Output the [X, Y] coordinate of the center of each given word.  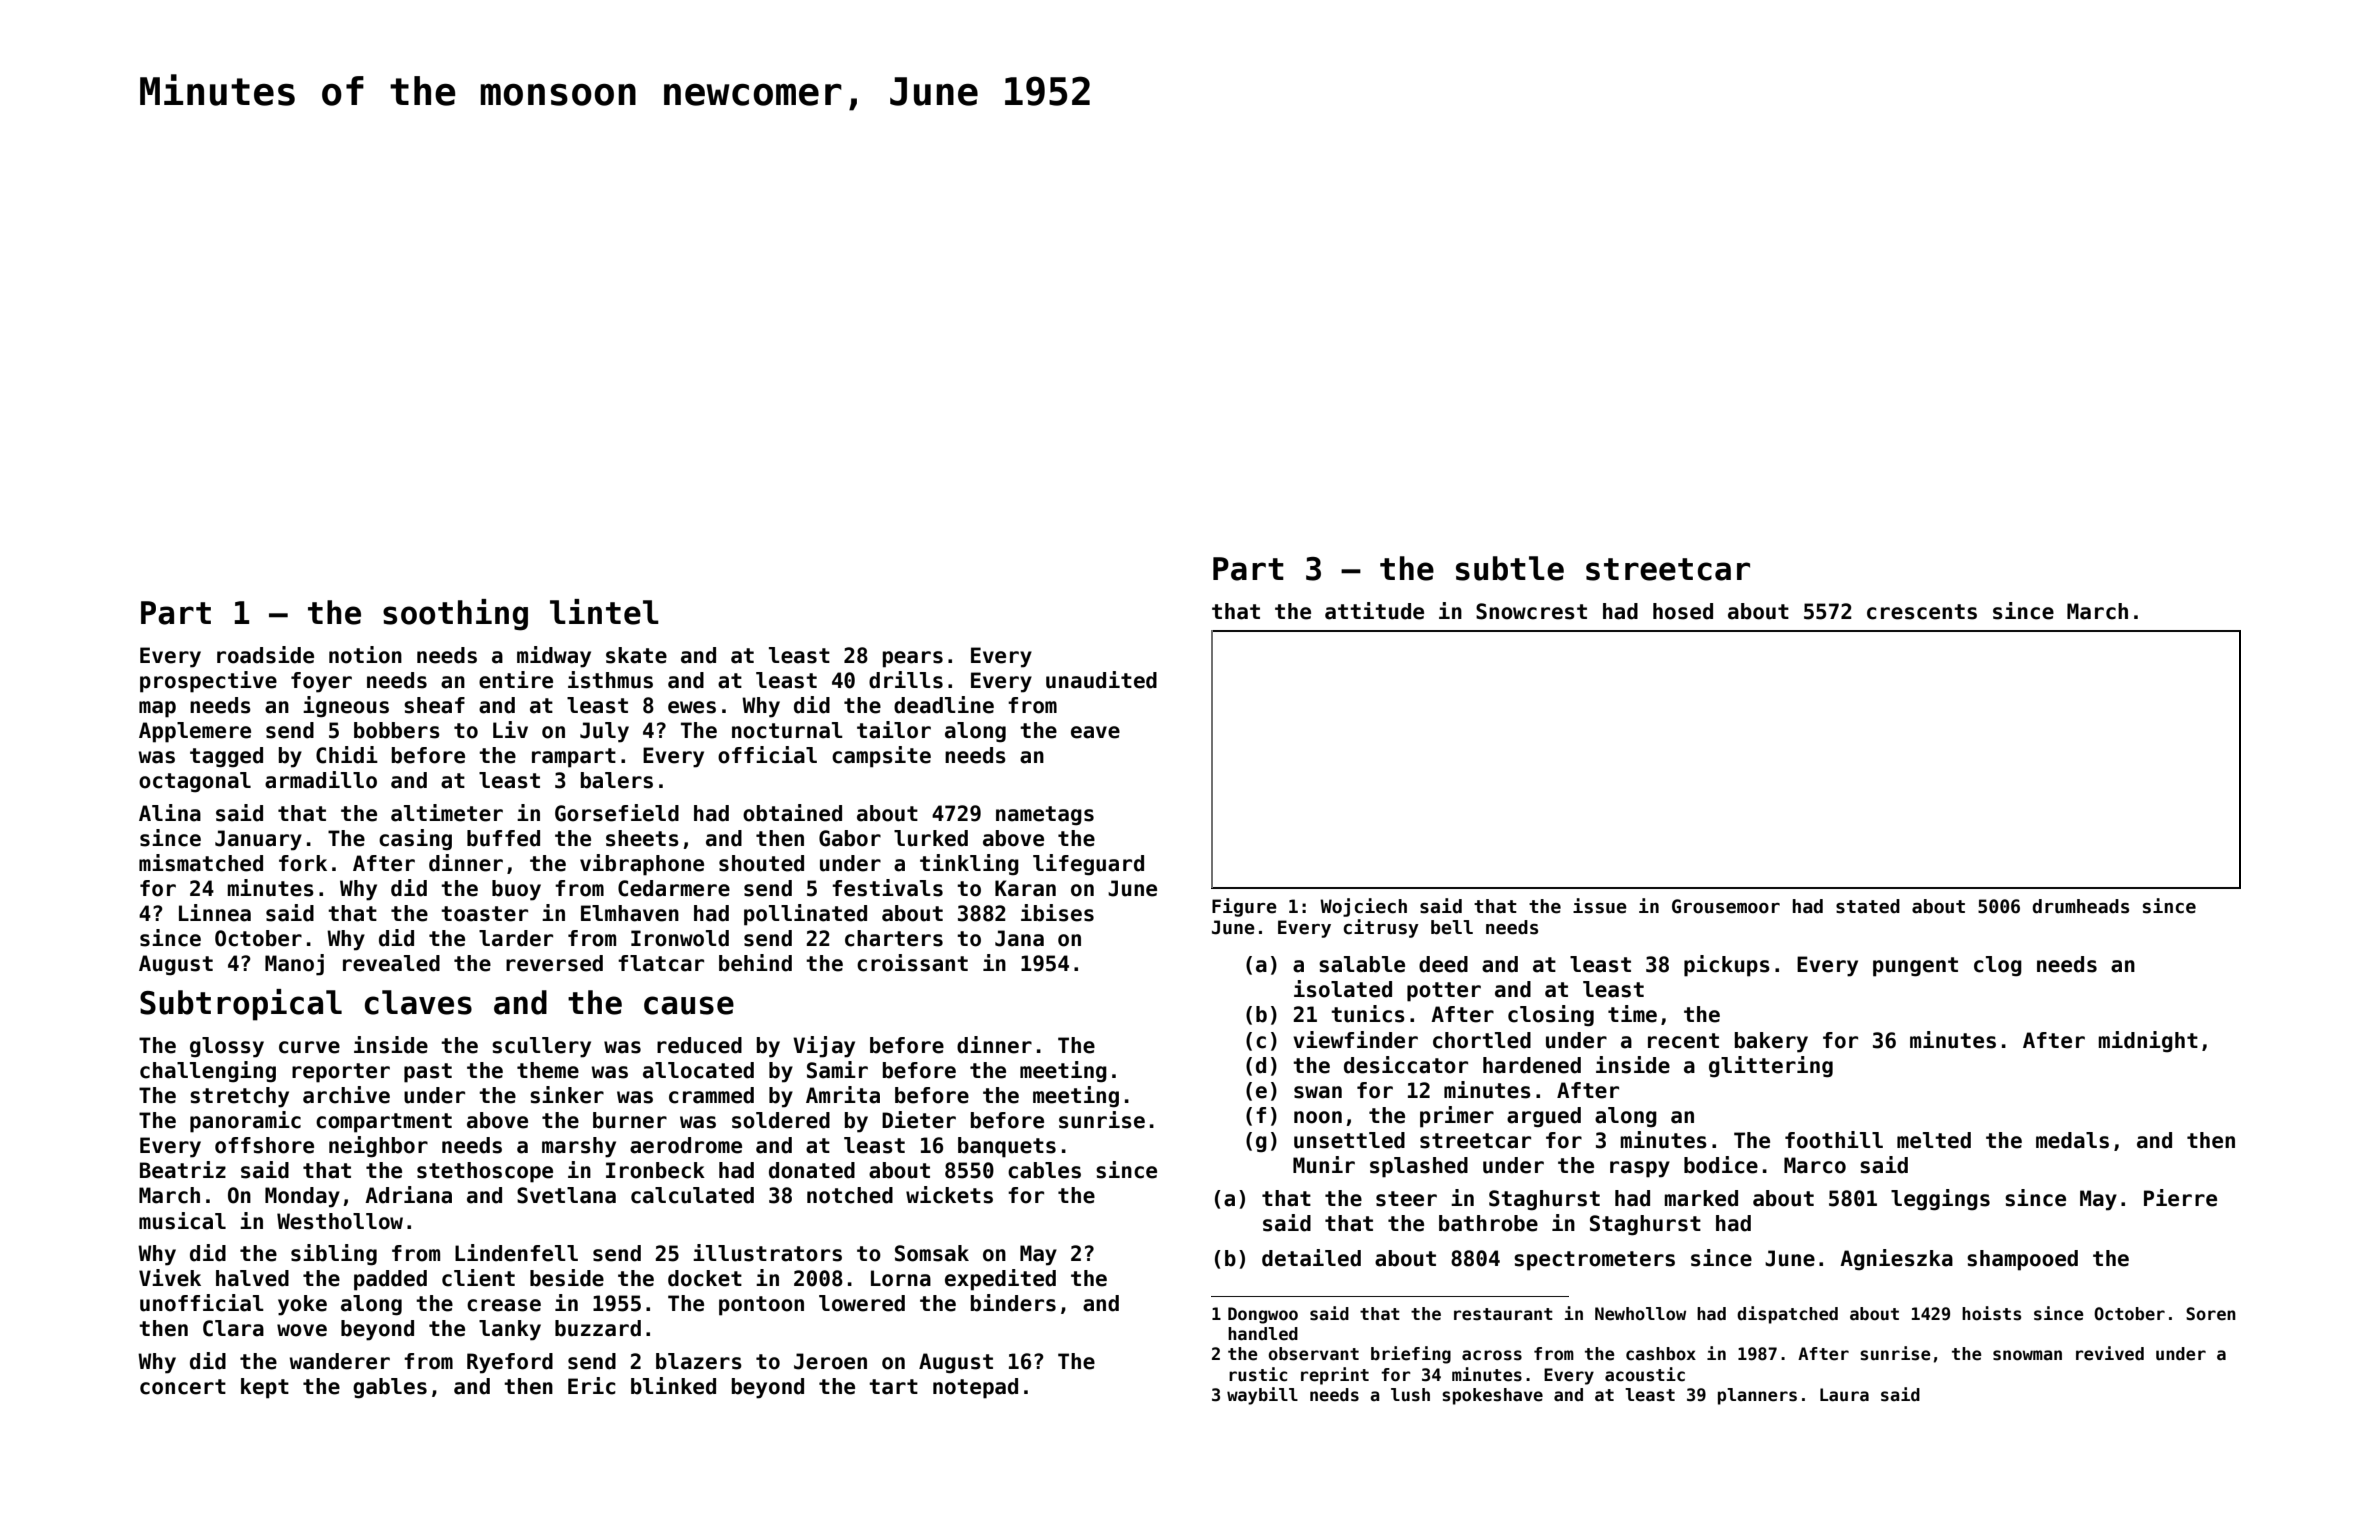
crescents [1922, 612]
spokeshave [1492, 1396]
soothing [455, 615]
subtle [1510, 568]
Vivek [170, 1278]
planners [1757, 1396]
